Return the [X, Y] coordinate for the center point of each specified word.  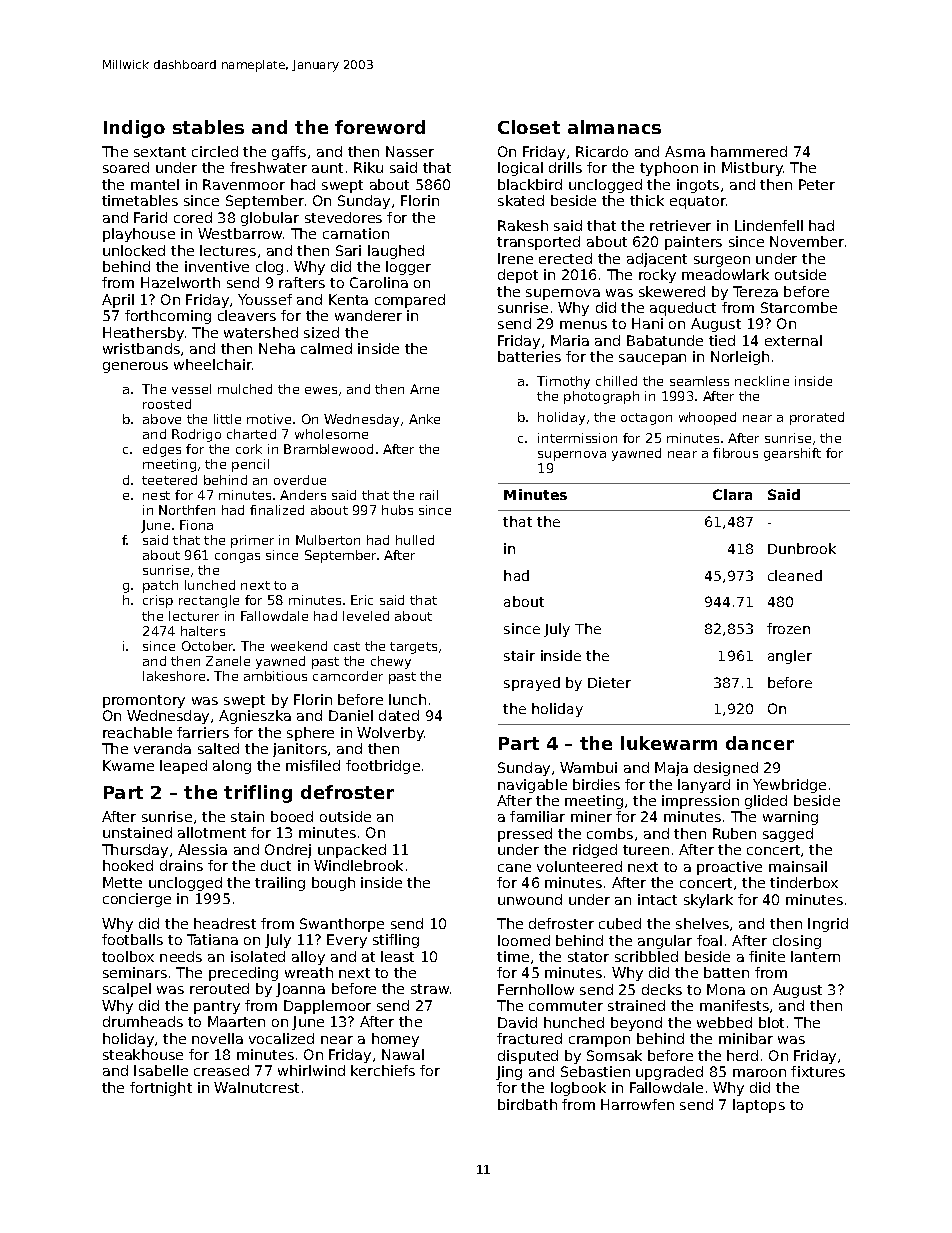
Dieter [609, 682]
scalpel [127, 990]
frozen [788, 628]
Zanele [228, 661]
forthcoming [168, 317]
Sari [348, 250]
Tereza [755, 291]
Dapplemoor [327, 1007]
